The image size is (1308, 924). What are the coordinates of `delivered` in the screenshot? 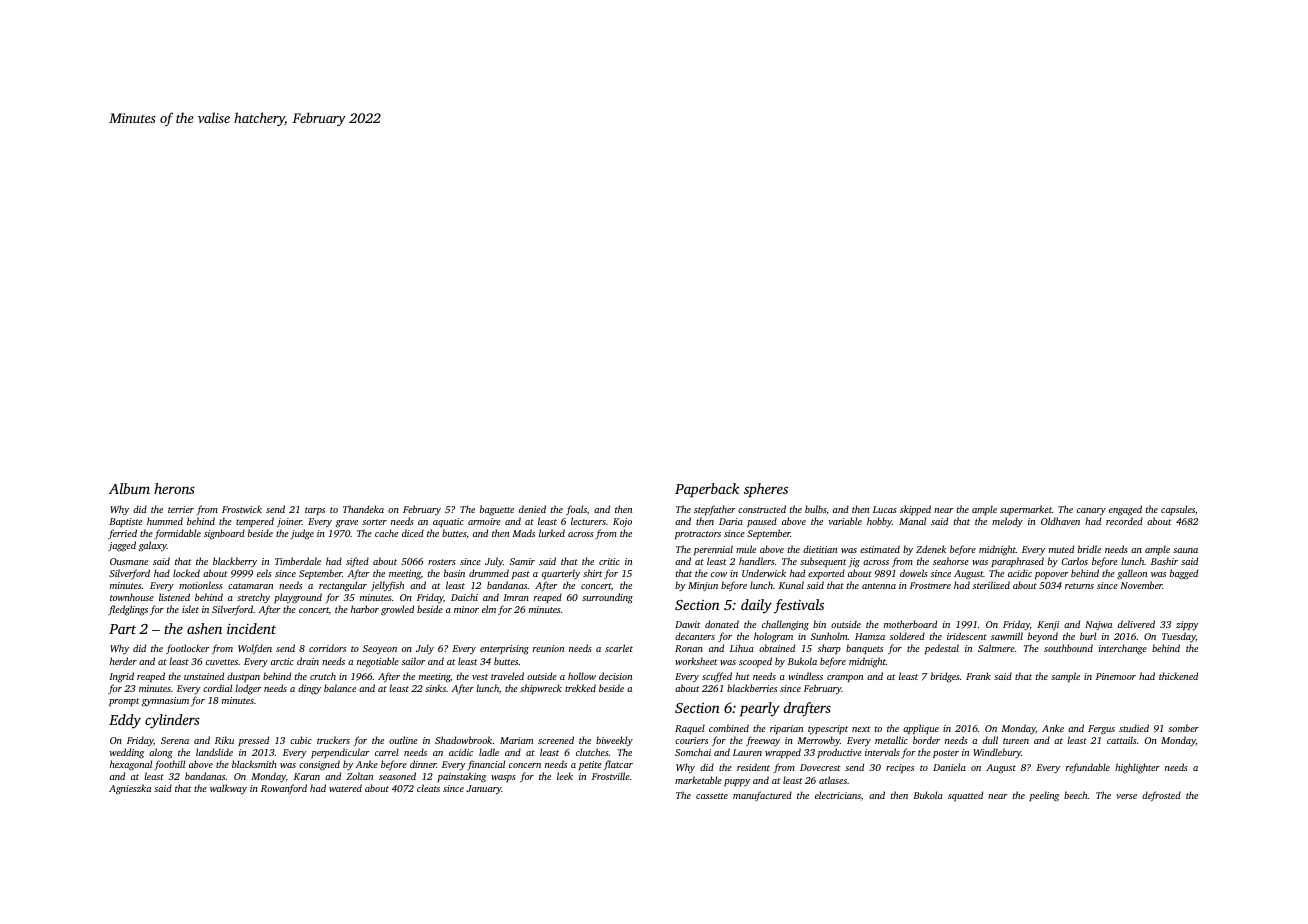 It's located at (1136, 624).
